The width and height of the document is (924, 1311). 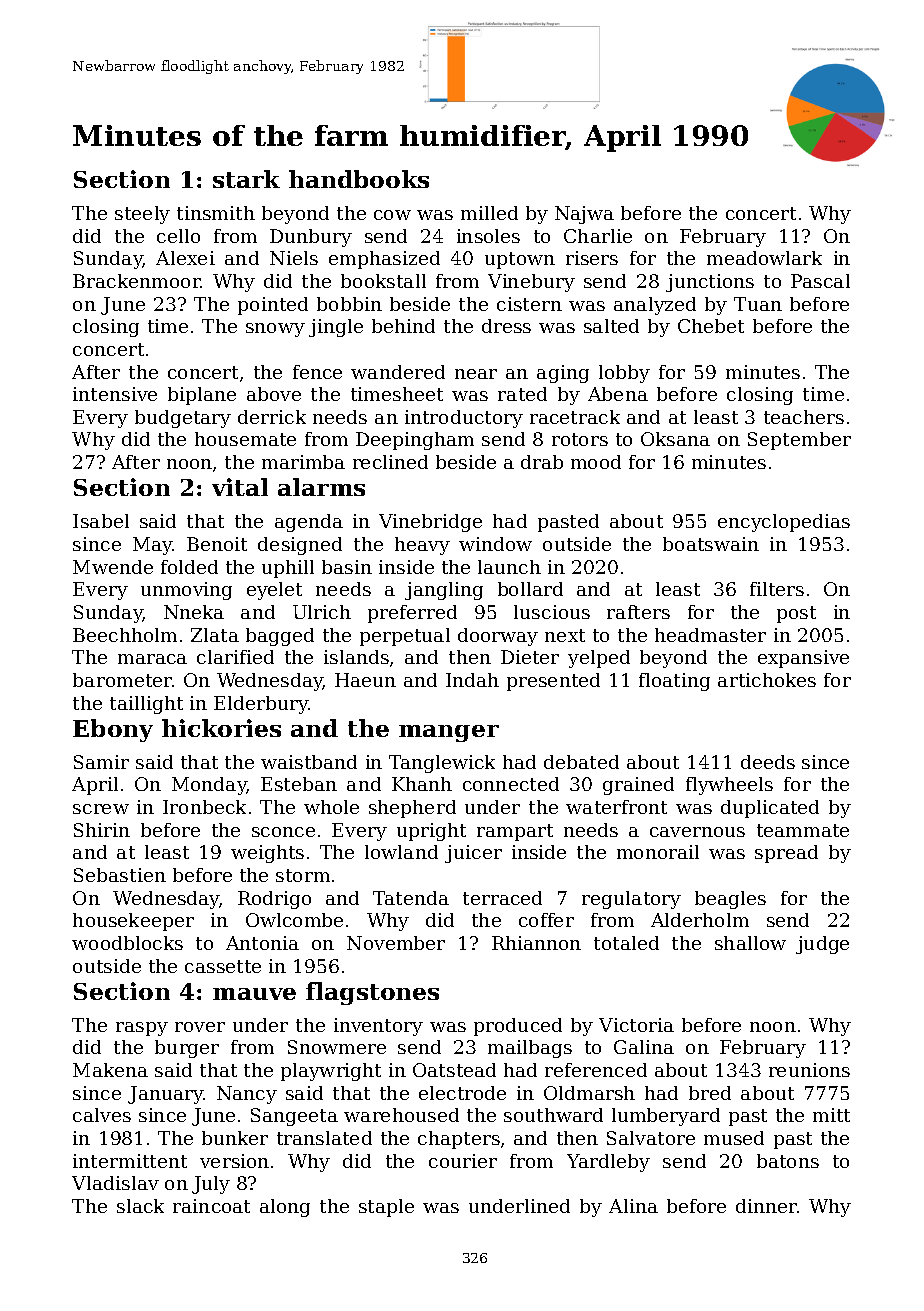 What do you see at coordinates (120, 875) in the document?
I see `Sebastien` at bounding box center [120, 875].
